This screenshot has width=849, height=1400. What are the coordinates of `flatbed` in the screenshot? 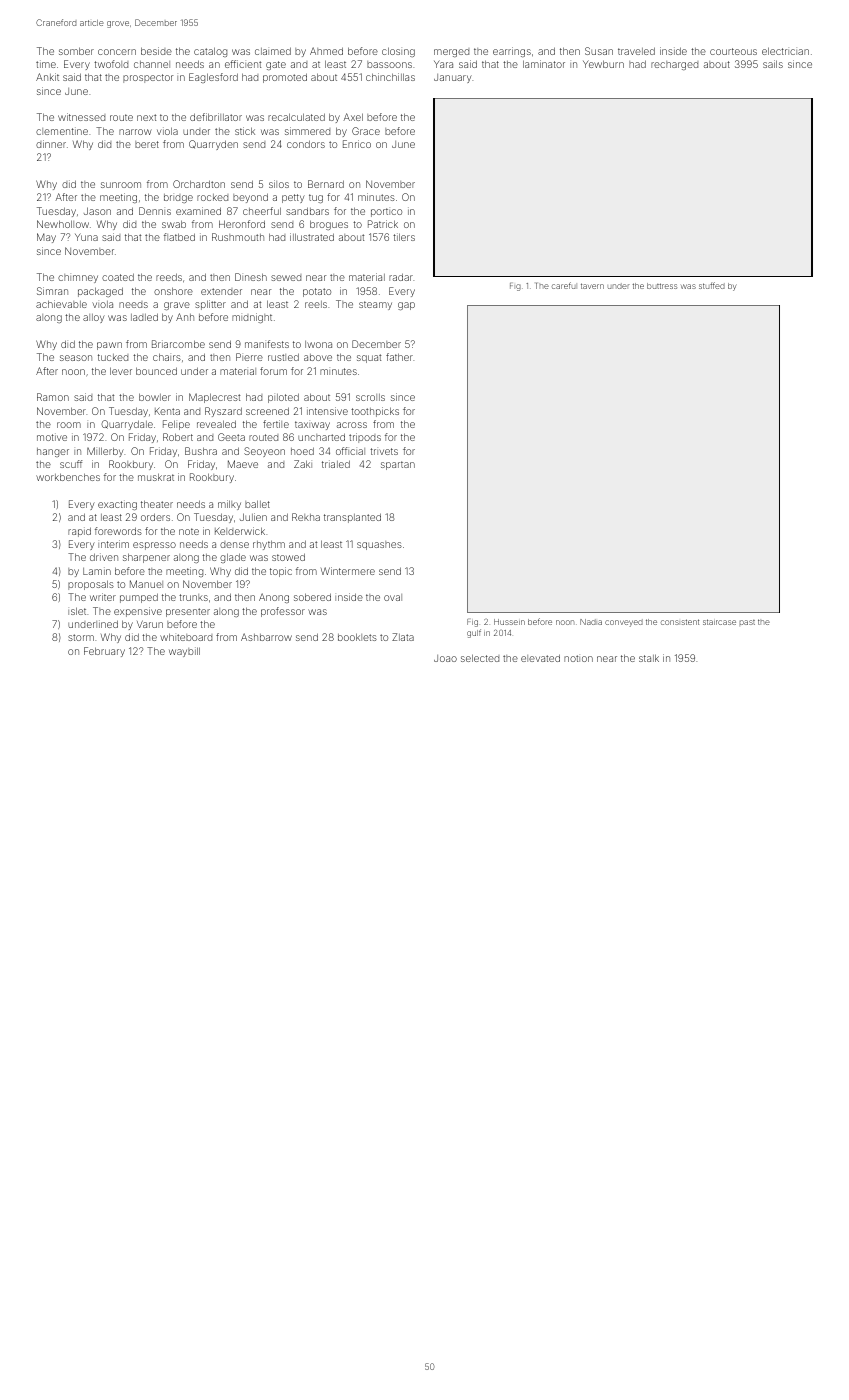 It's located at (179, 237).
